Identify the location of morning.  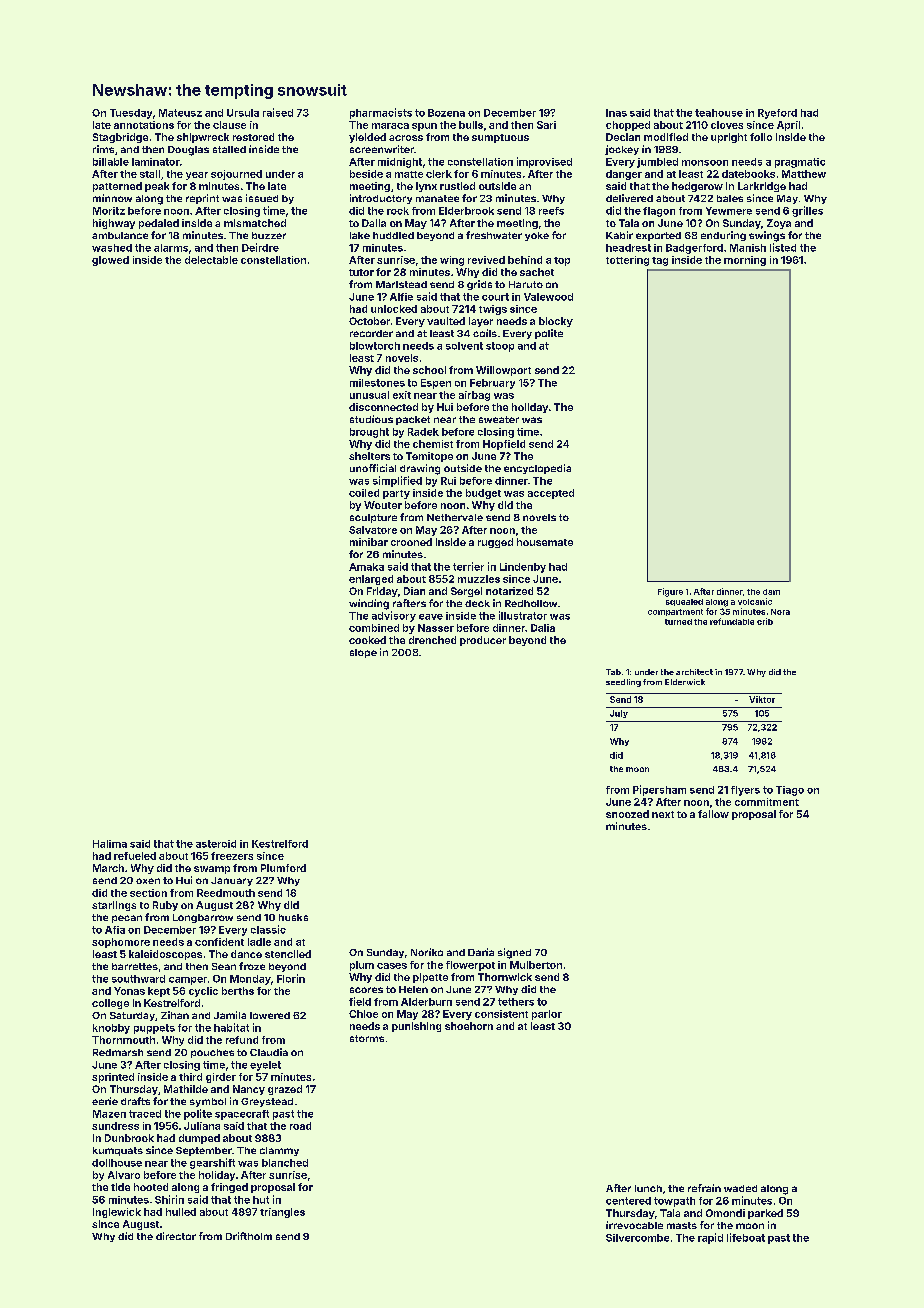
(745, 261).
